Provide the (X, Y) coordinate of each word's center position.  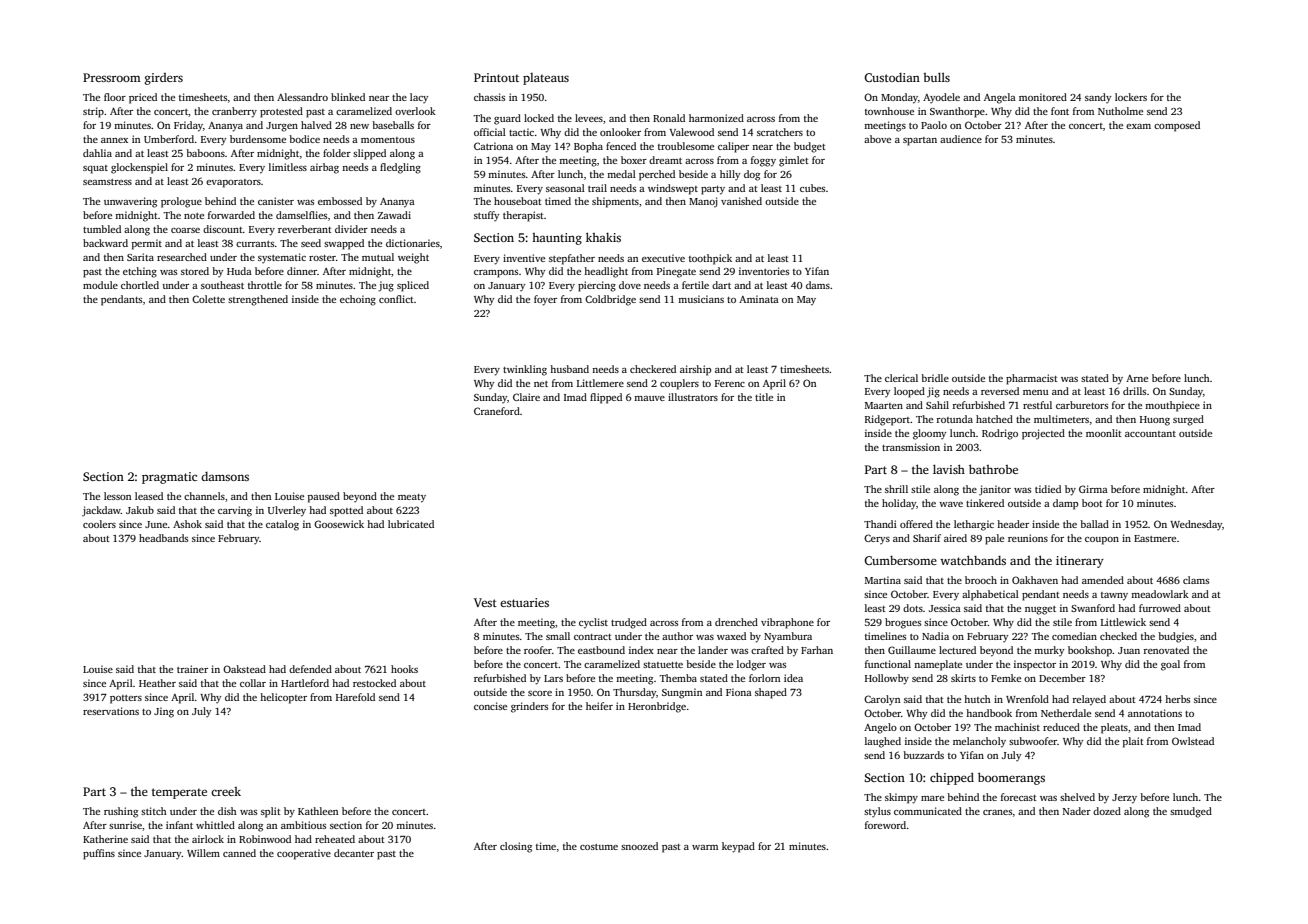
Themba (678, 678)
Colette (208, 299)
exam (1138, 126)
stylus (877, 812)
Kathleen (318, 811)
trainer (192, 669)
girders (164, 79)
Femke (1006, 678)
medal (621, 174)
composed (1177, 126)
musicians (701, 299)
